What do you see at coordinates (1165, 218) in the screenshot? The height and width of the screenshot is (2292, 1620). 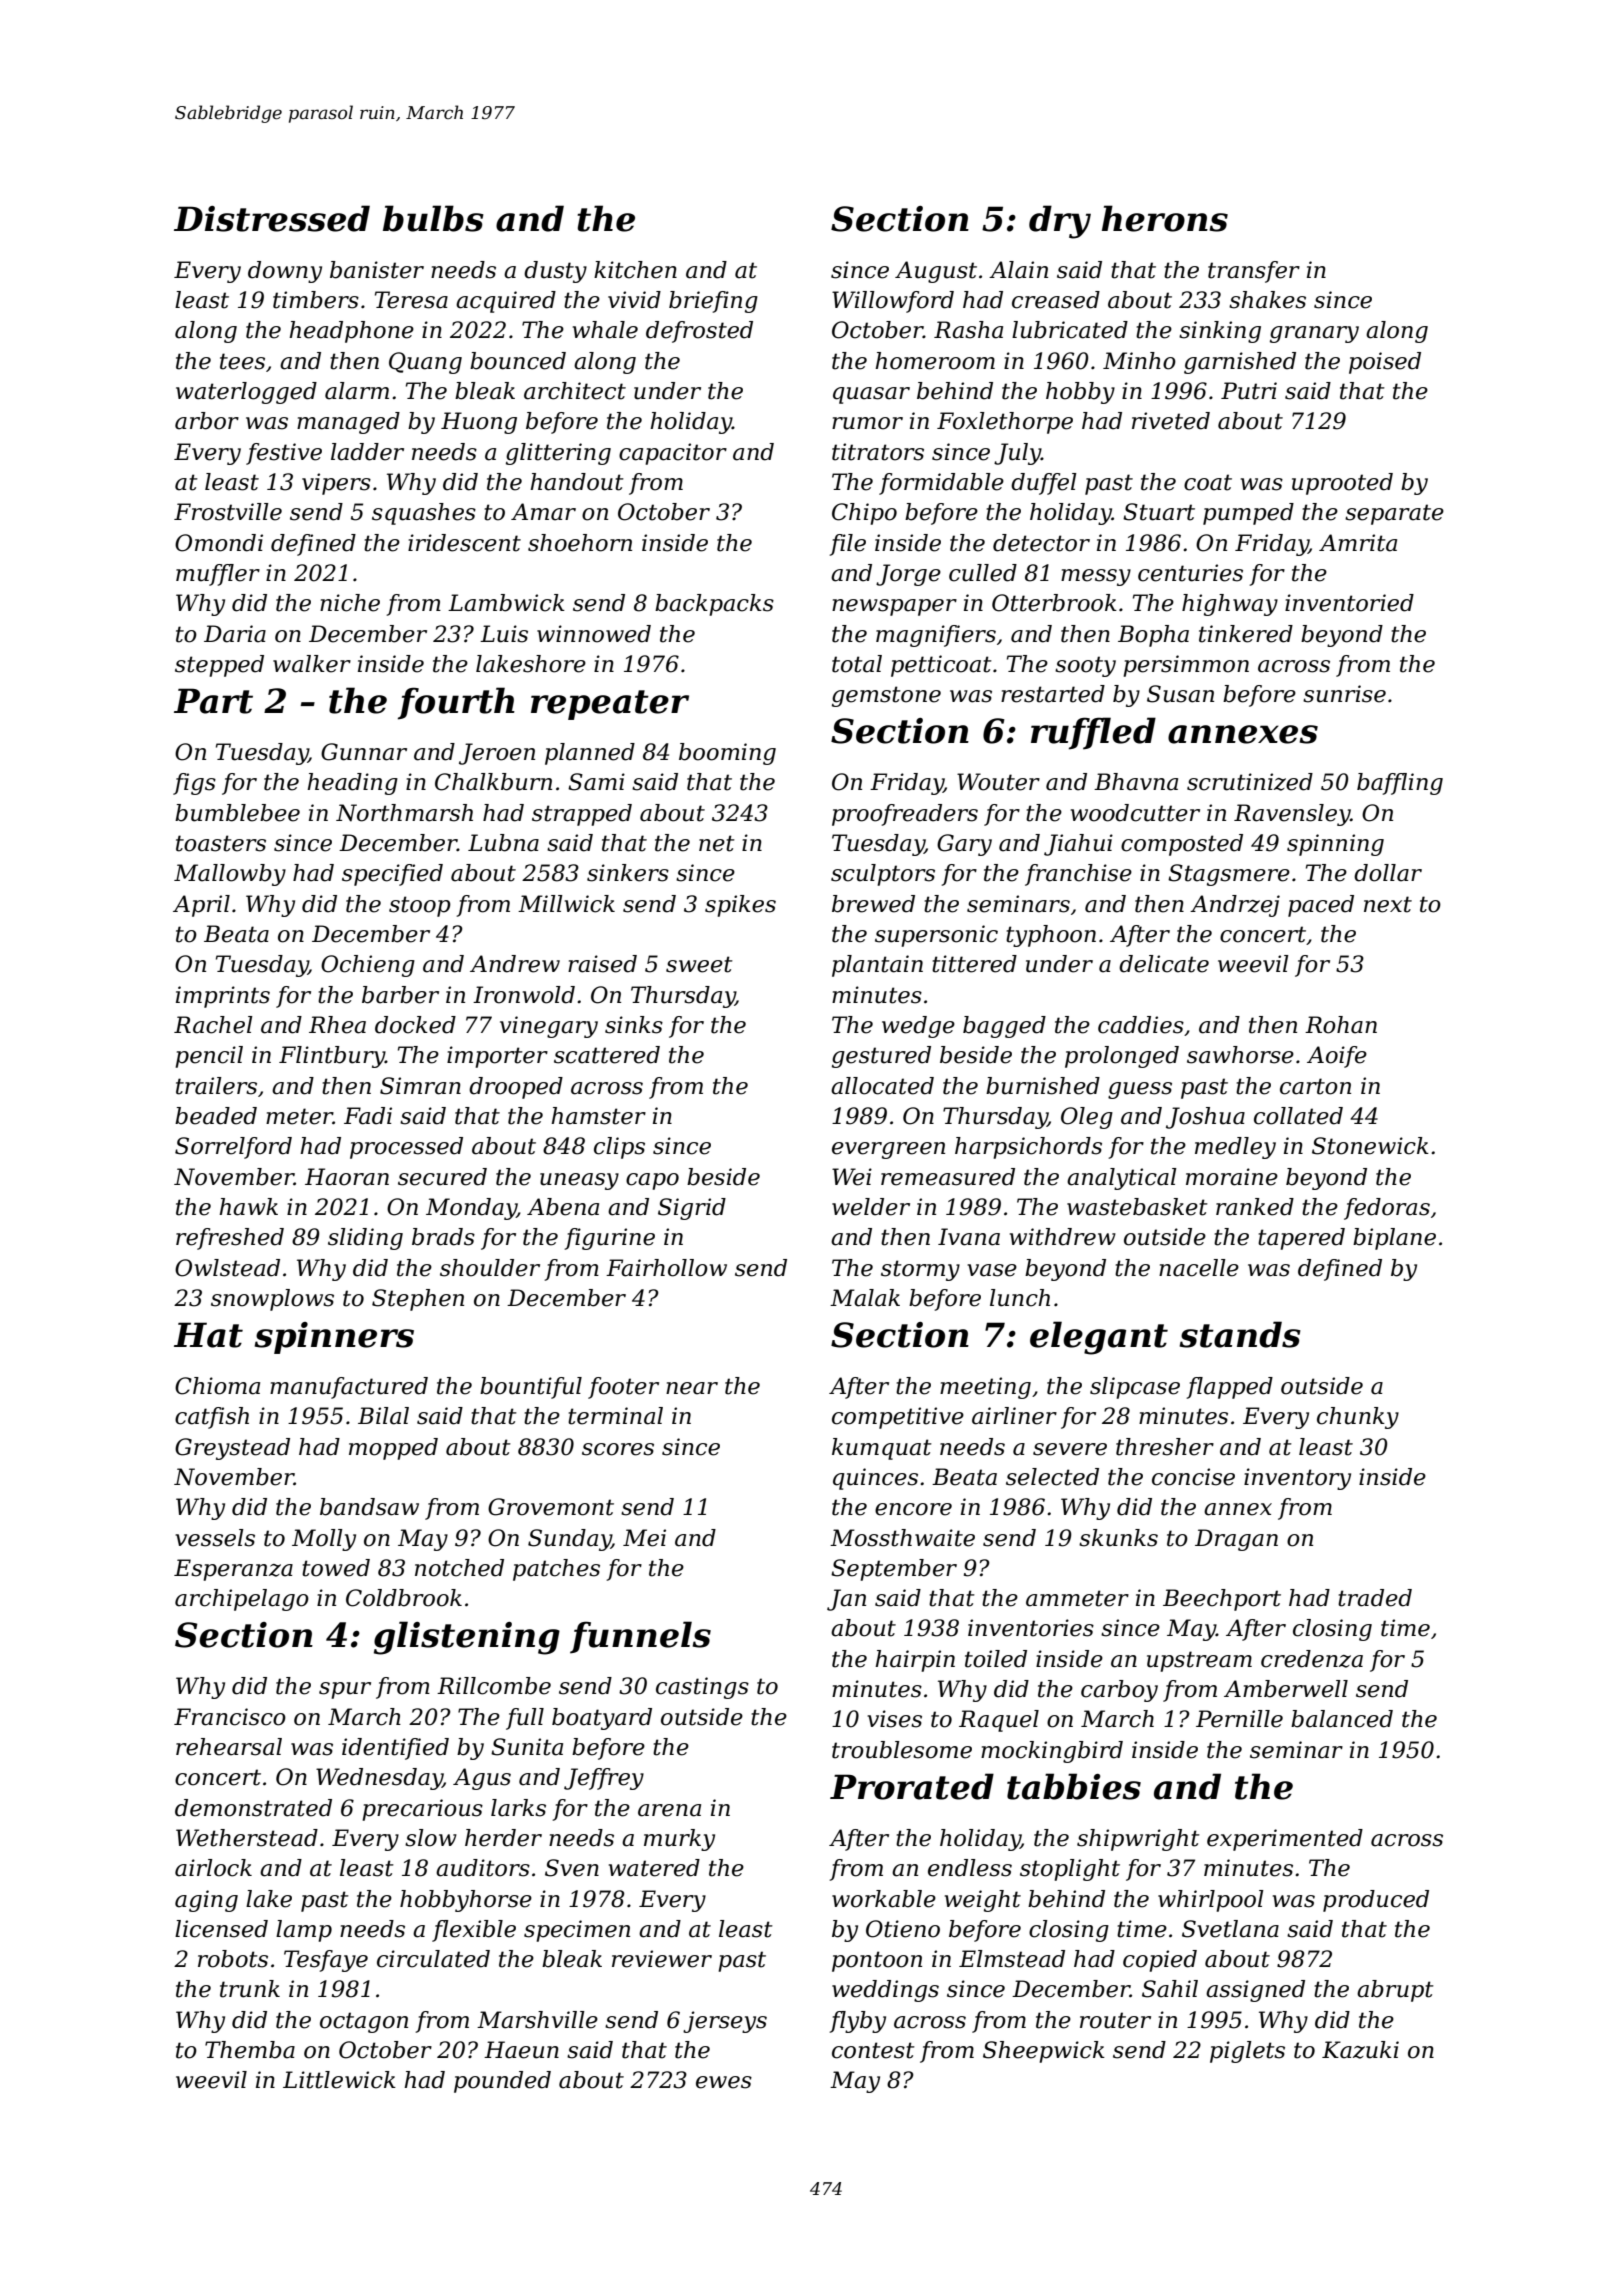 I see `herons` at bounding box center [1165, 218].
